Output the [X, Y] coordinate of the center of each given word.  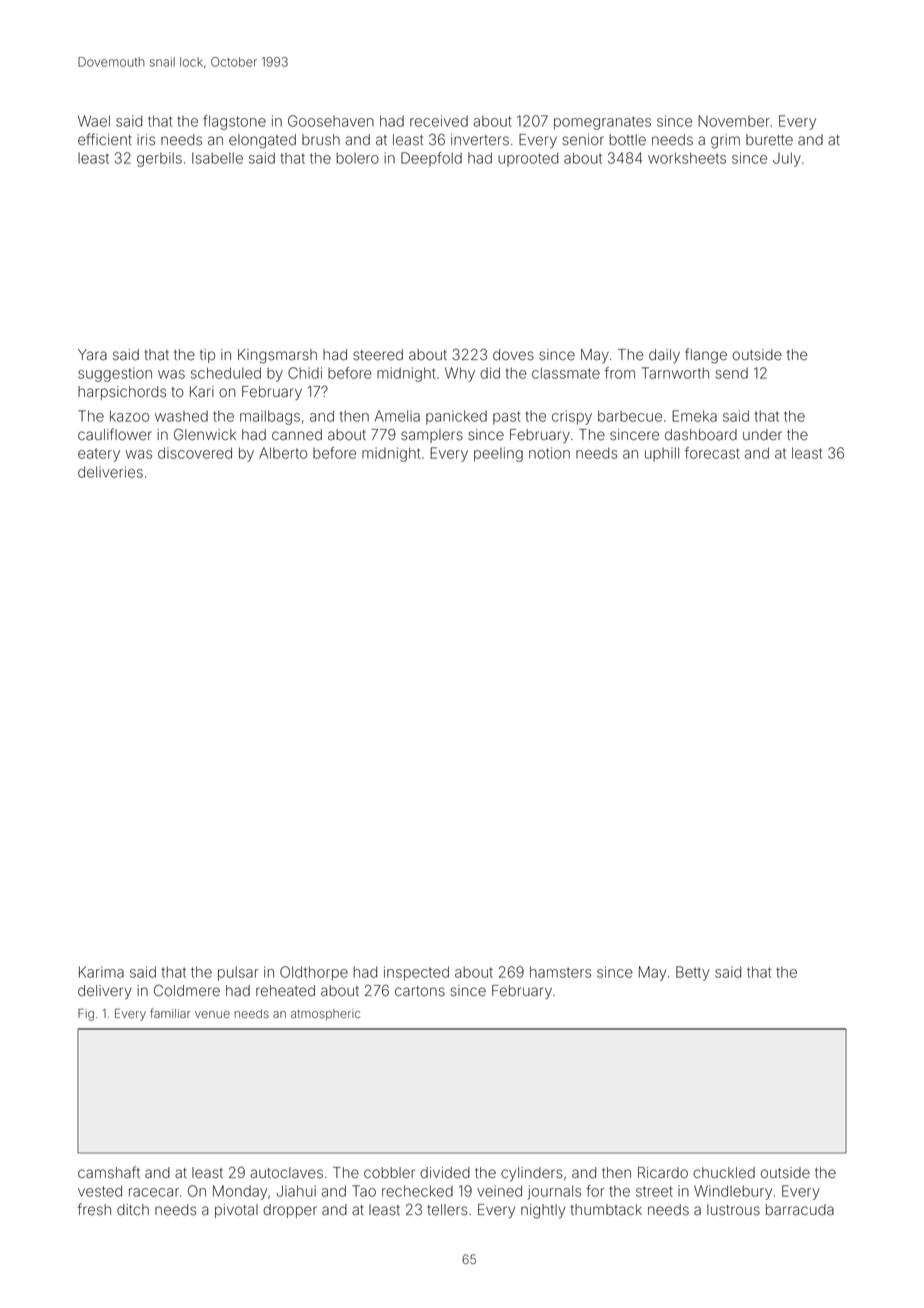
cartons [420, 991]
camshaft [109, 1172]
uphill [662, 454]
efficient [105, 139]
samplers [432, 436]
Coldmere [187, 990]
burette [769, 140]
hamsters [560, 972]
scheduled [226, 373]
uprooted [528, 159]
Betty [693, 973]
